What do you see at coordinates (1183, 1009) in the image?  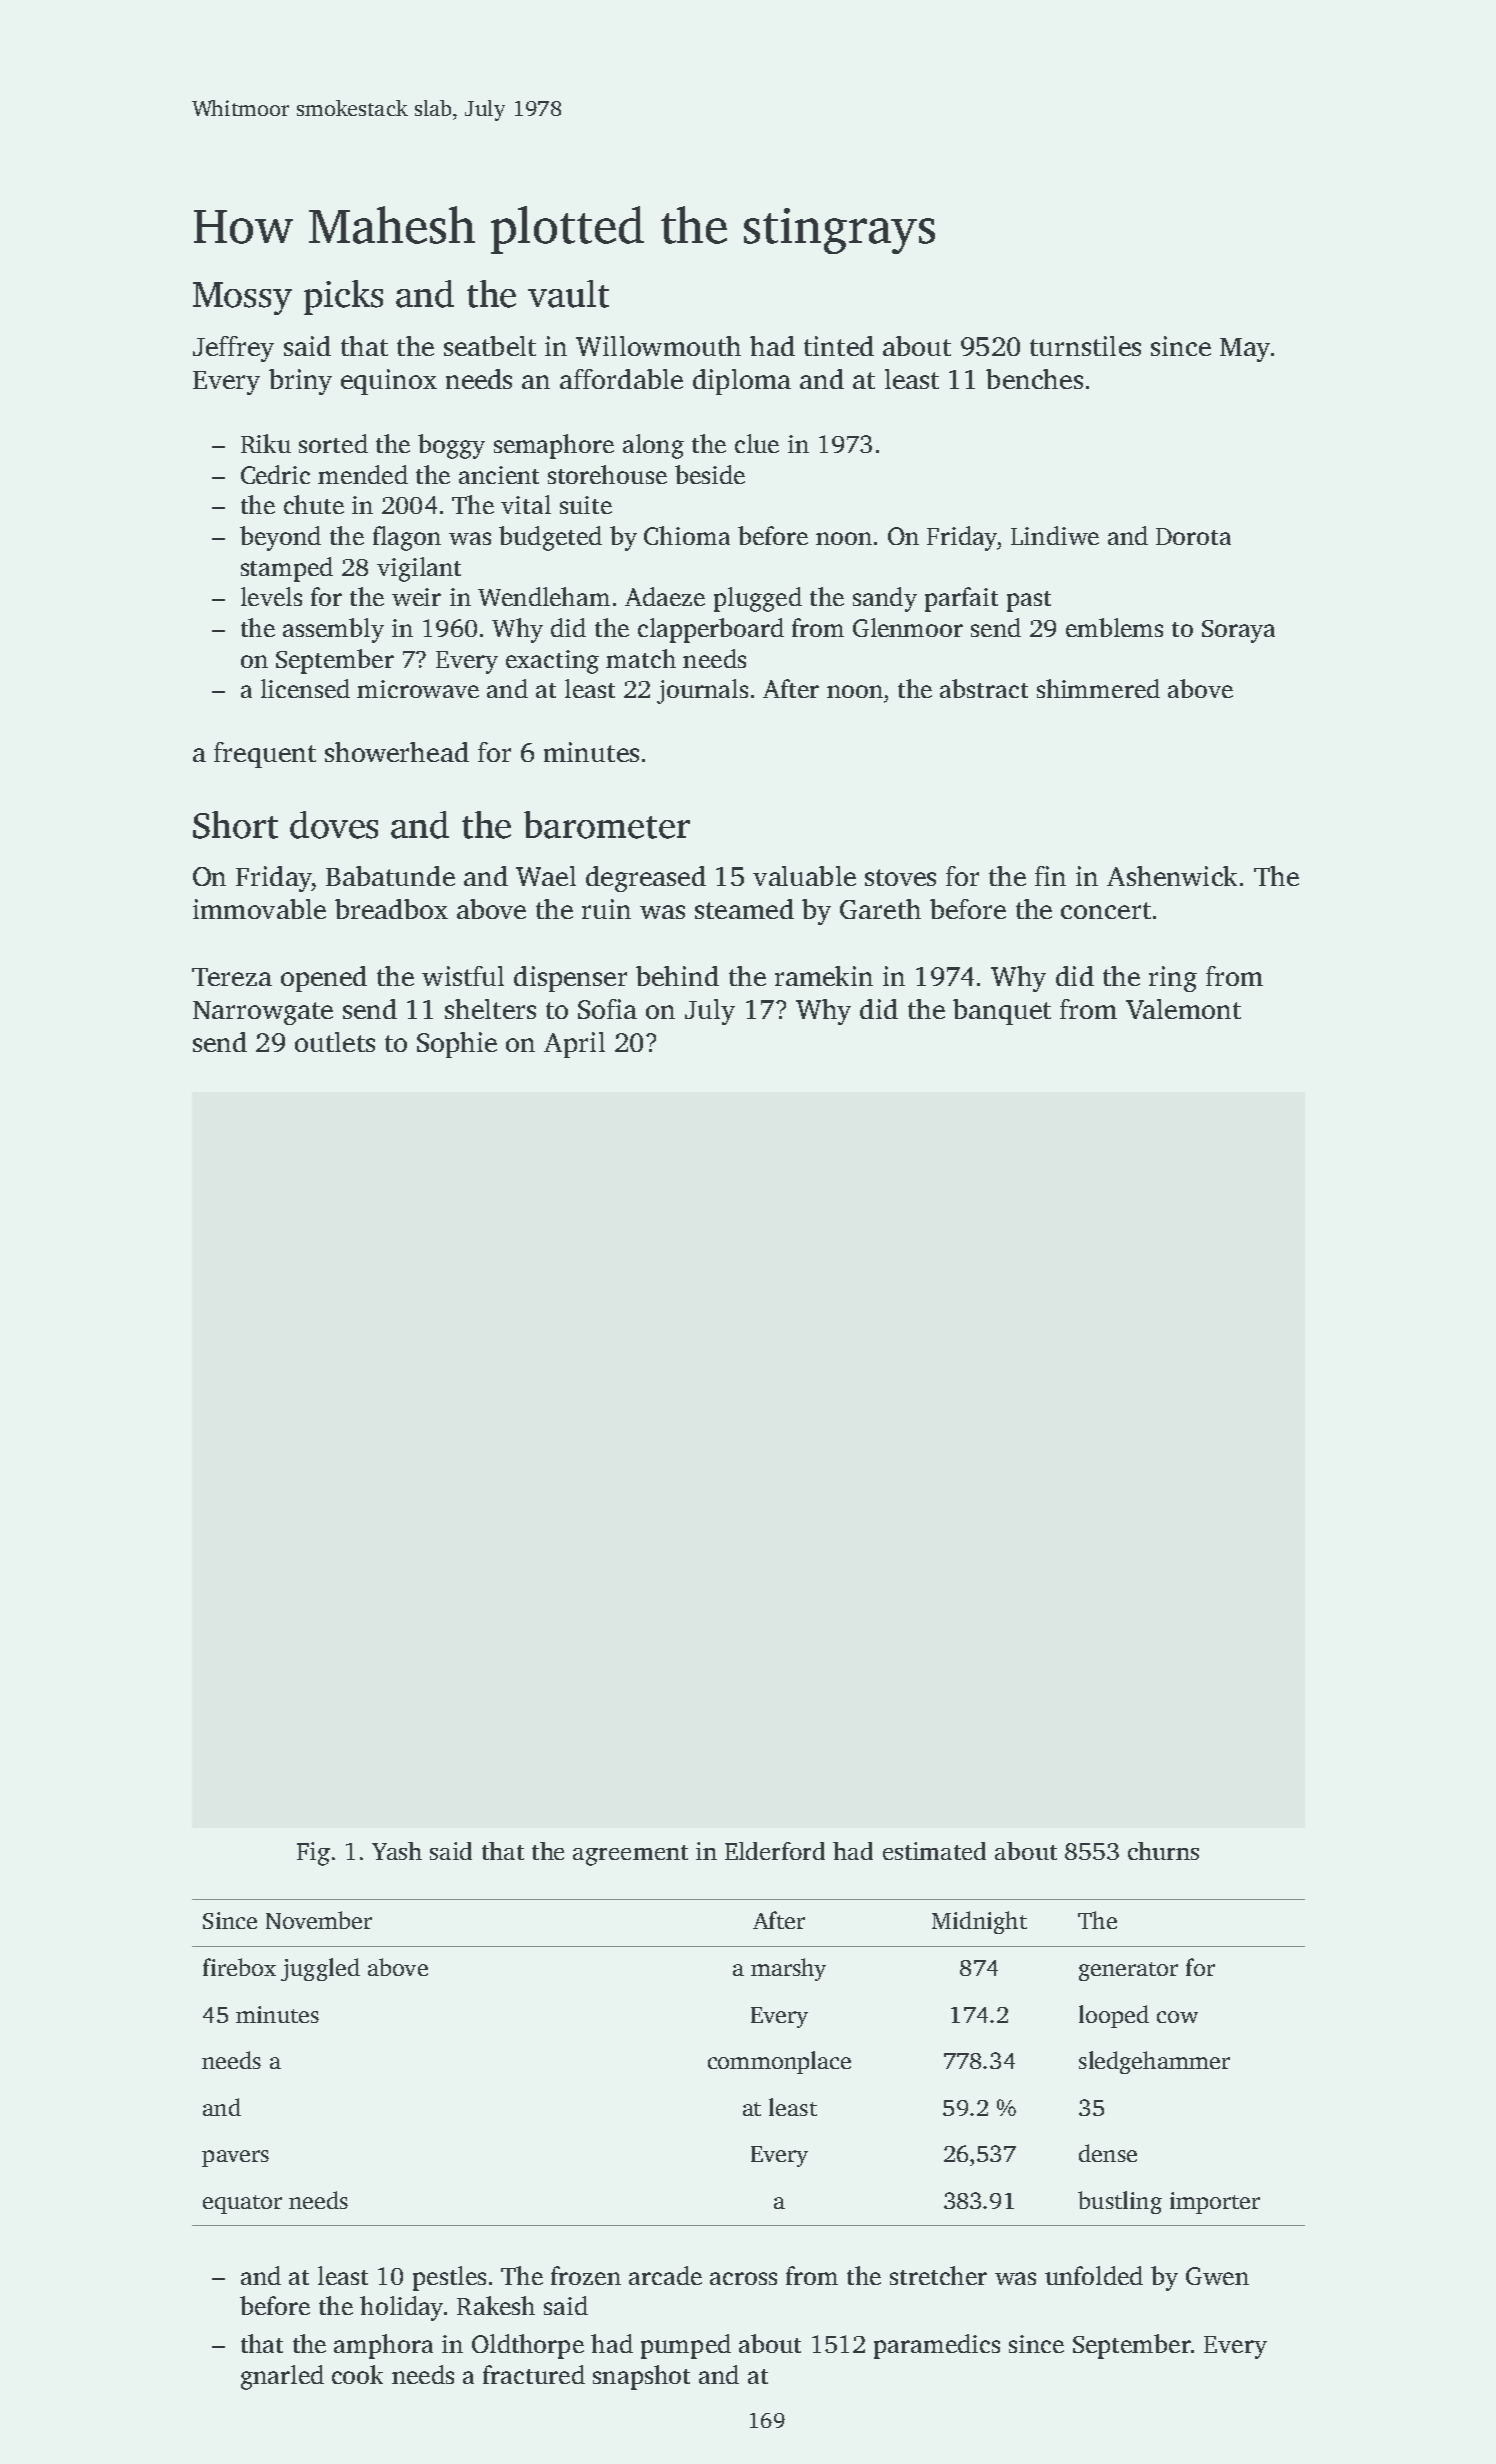 I see `Valemont` at bounding box center [1183, 1009].
